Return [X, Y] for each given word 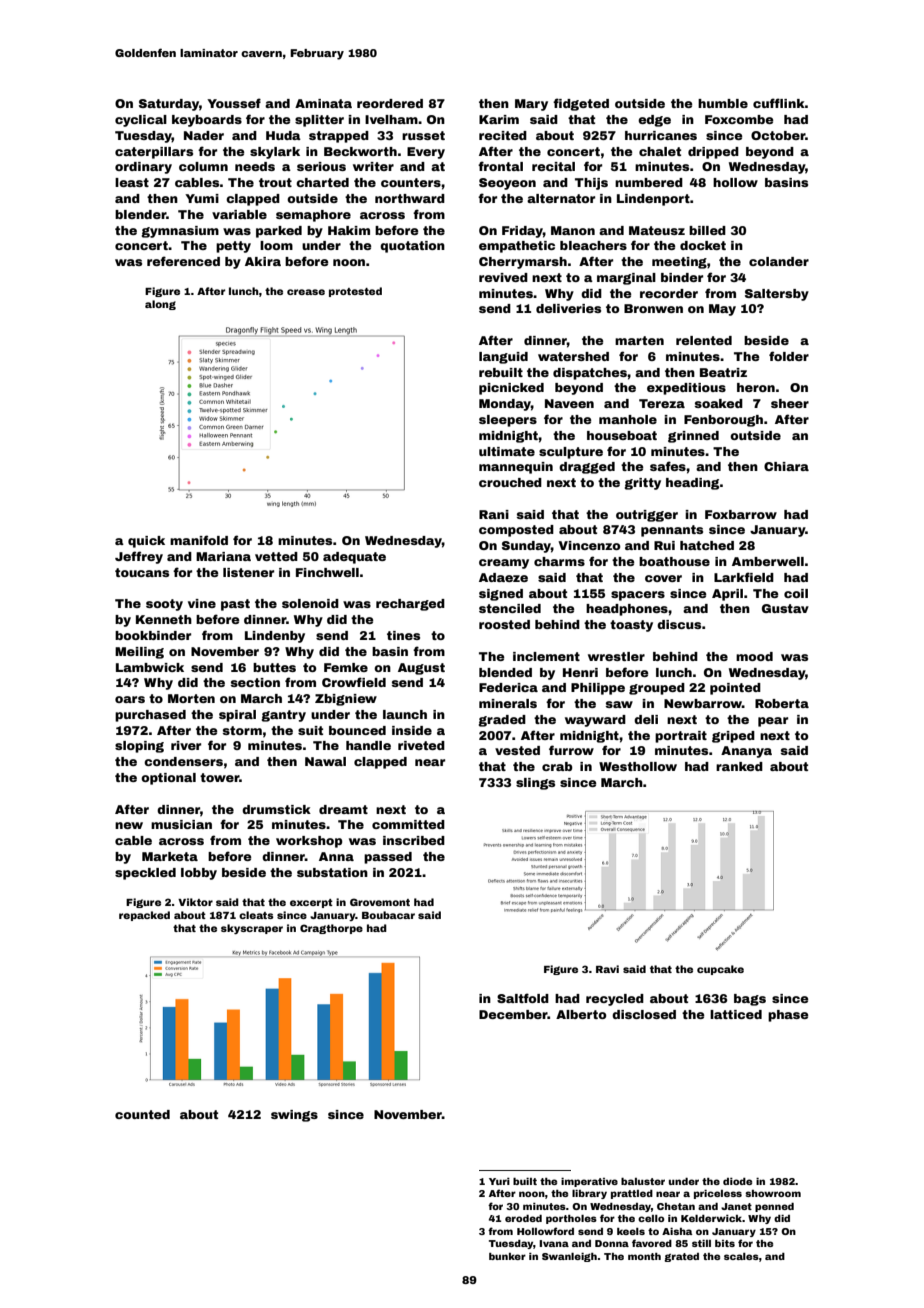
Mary [531, 105]
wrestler [616, 656]
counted [142, 1114]
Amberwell [768, 561]
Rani [494, 514]
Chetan [676, 1206]
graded [502, 721]
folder [789, 356]
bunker [507, 1256]
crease [306, 292]
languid [503, 358]
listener [248, 572]
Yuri [499, 1181]
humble [723, 103]
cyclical [141, 121]
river [186, 745]
